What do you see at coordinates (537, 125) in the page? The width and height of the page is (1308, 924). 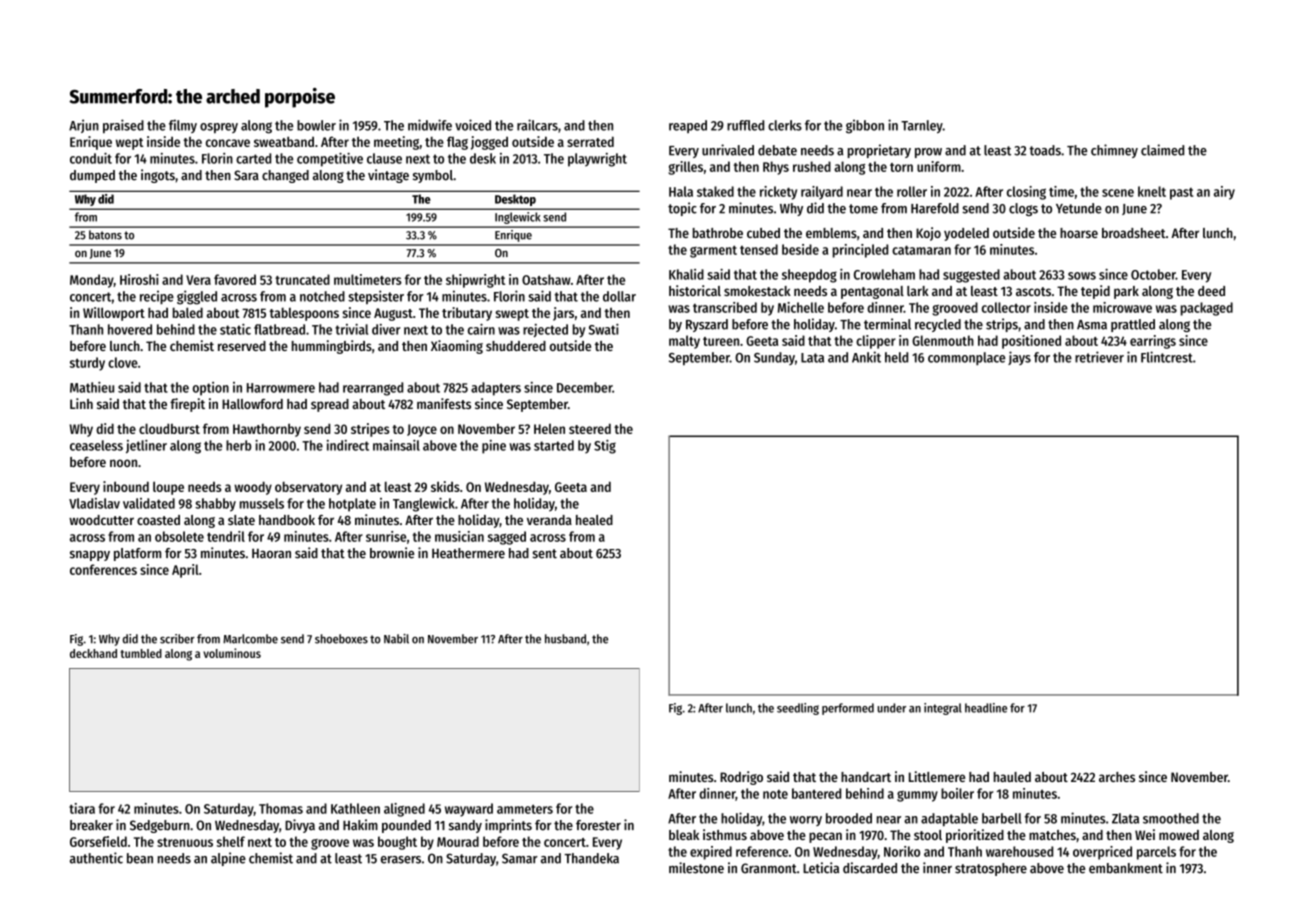 I see `railcars` at bounding box center [537, 125].
